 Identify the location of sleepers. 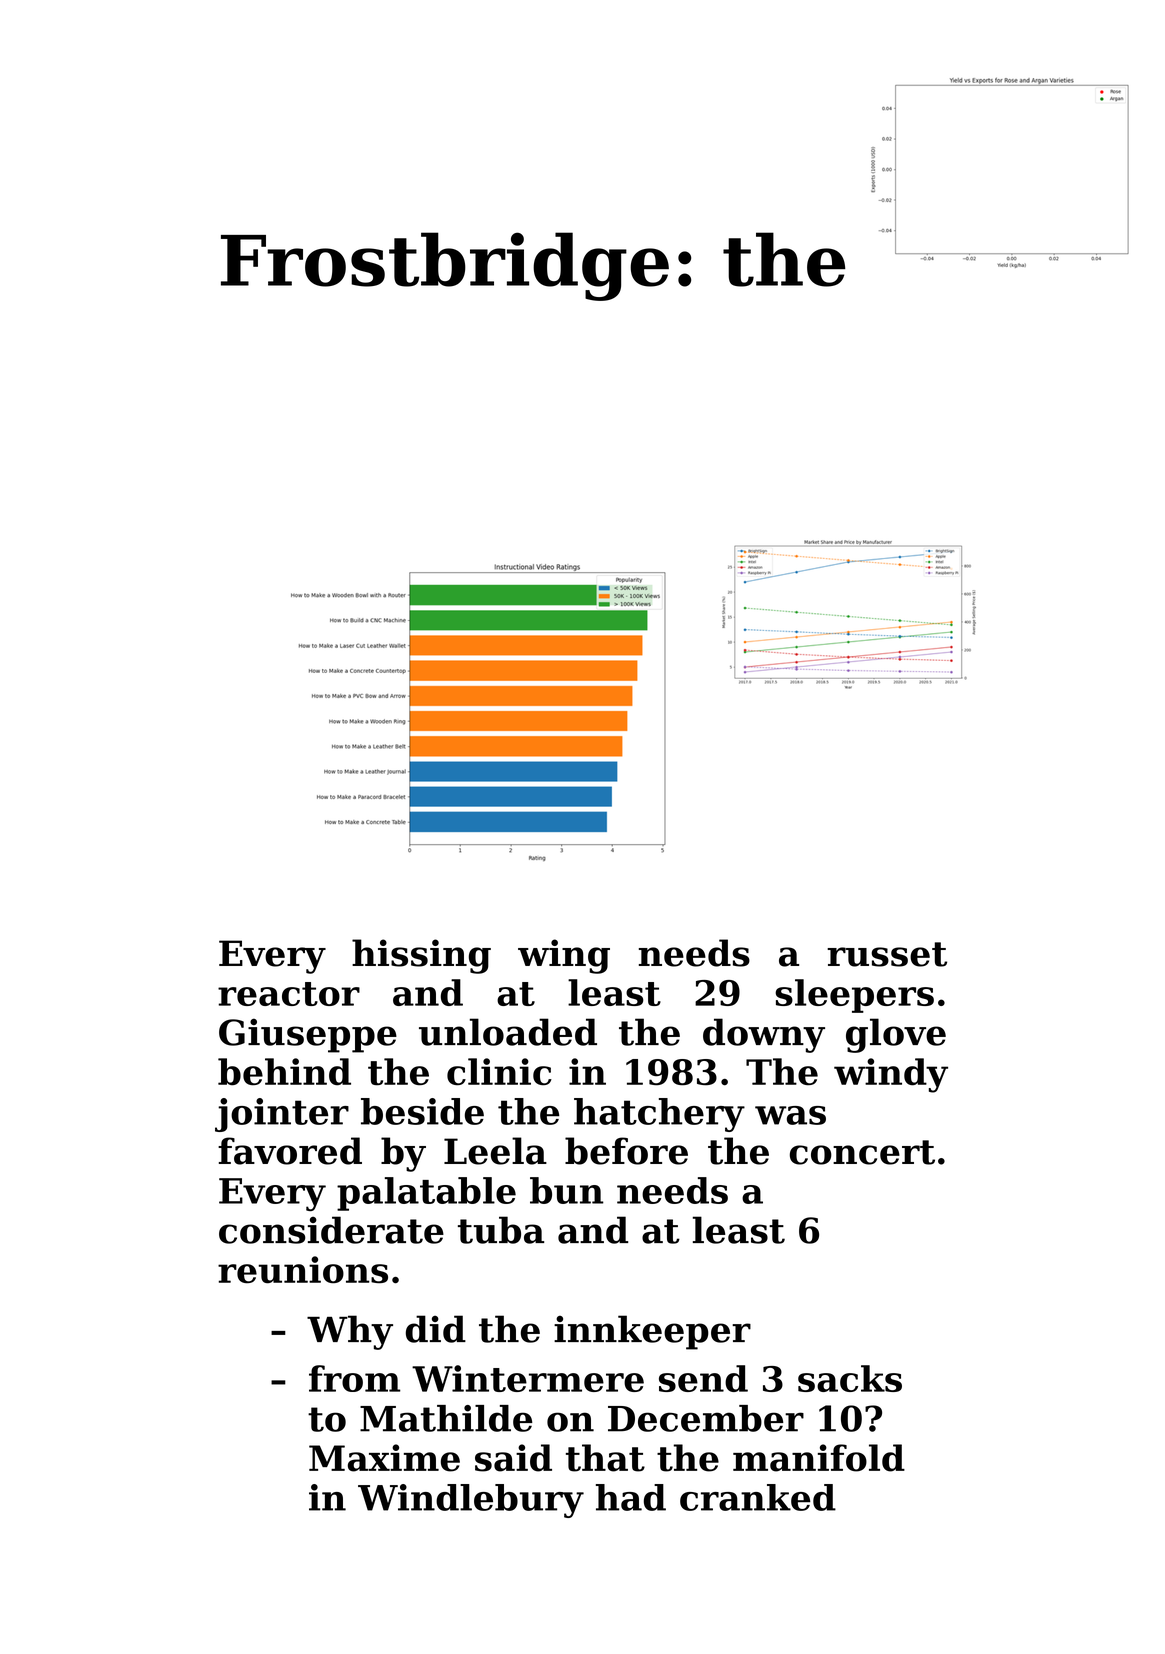
(854, 996).
